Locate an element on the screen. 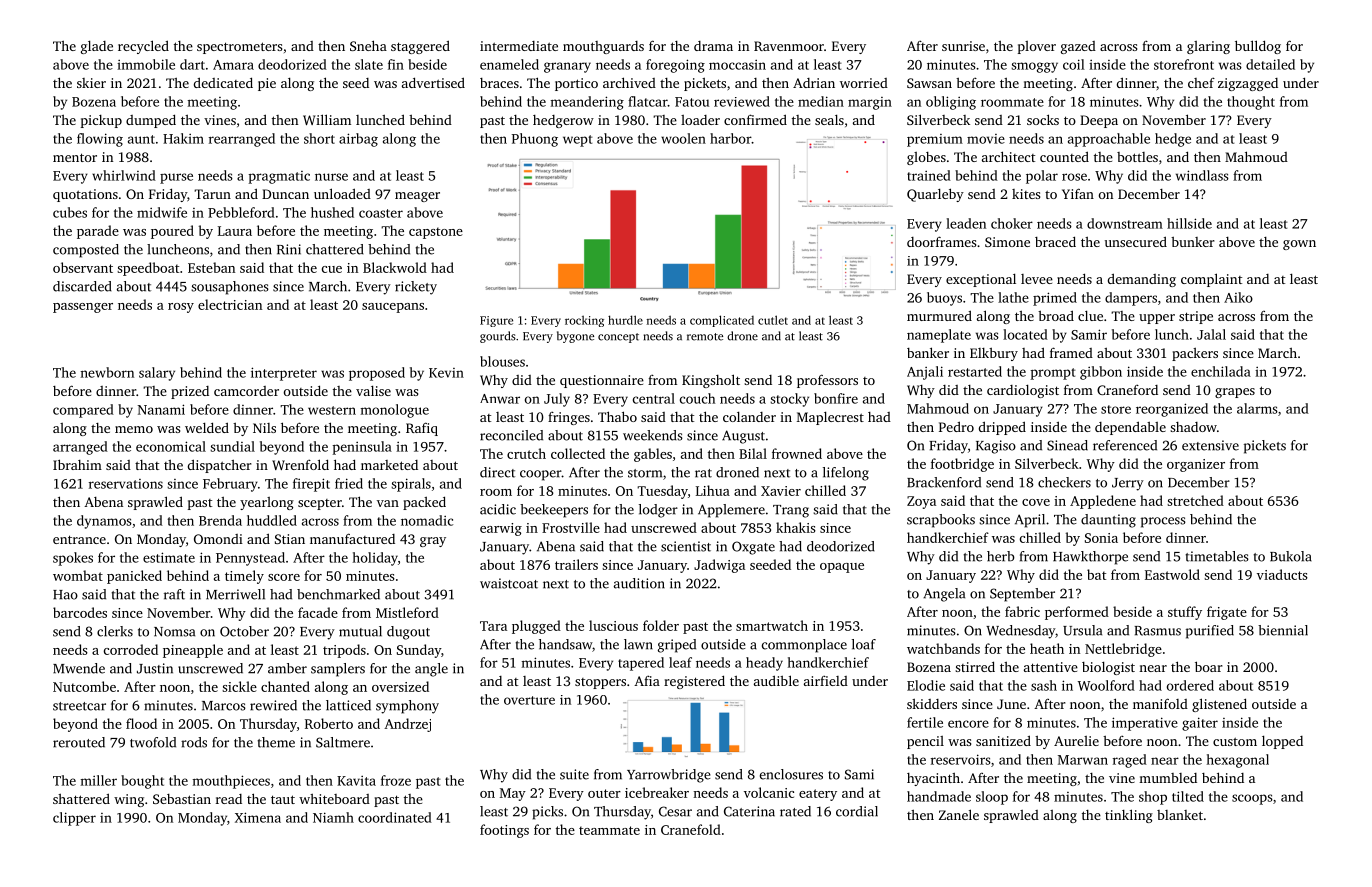  dumped is located at coordinates (151, 121).
